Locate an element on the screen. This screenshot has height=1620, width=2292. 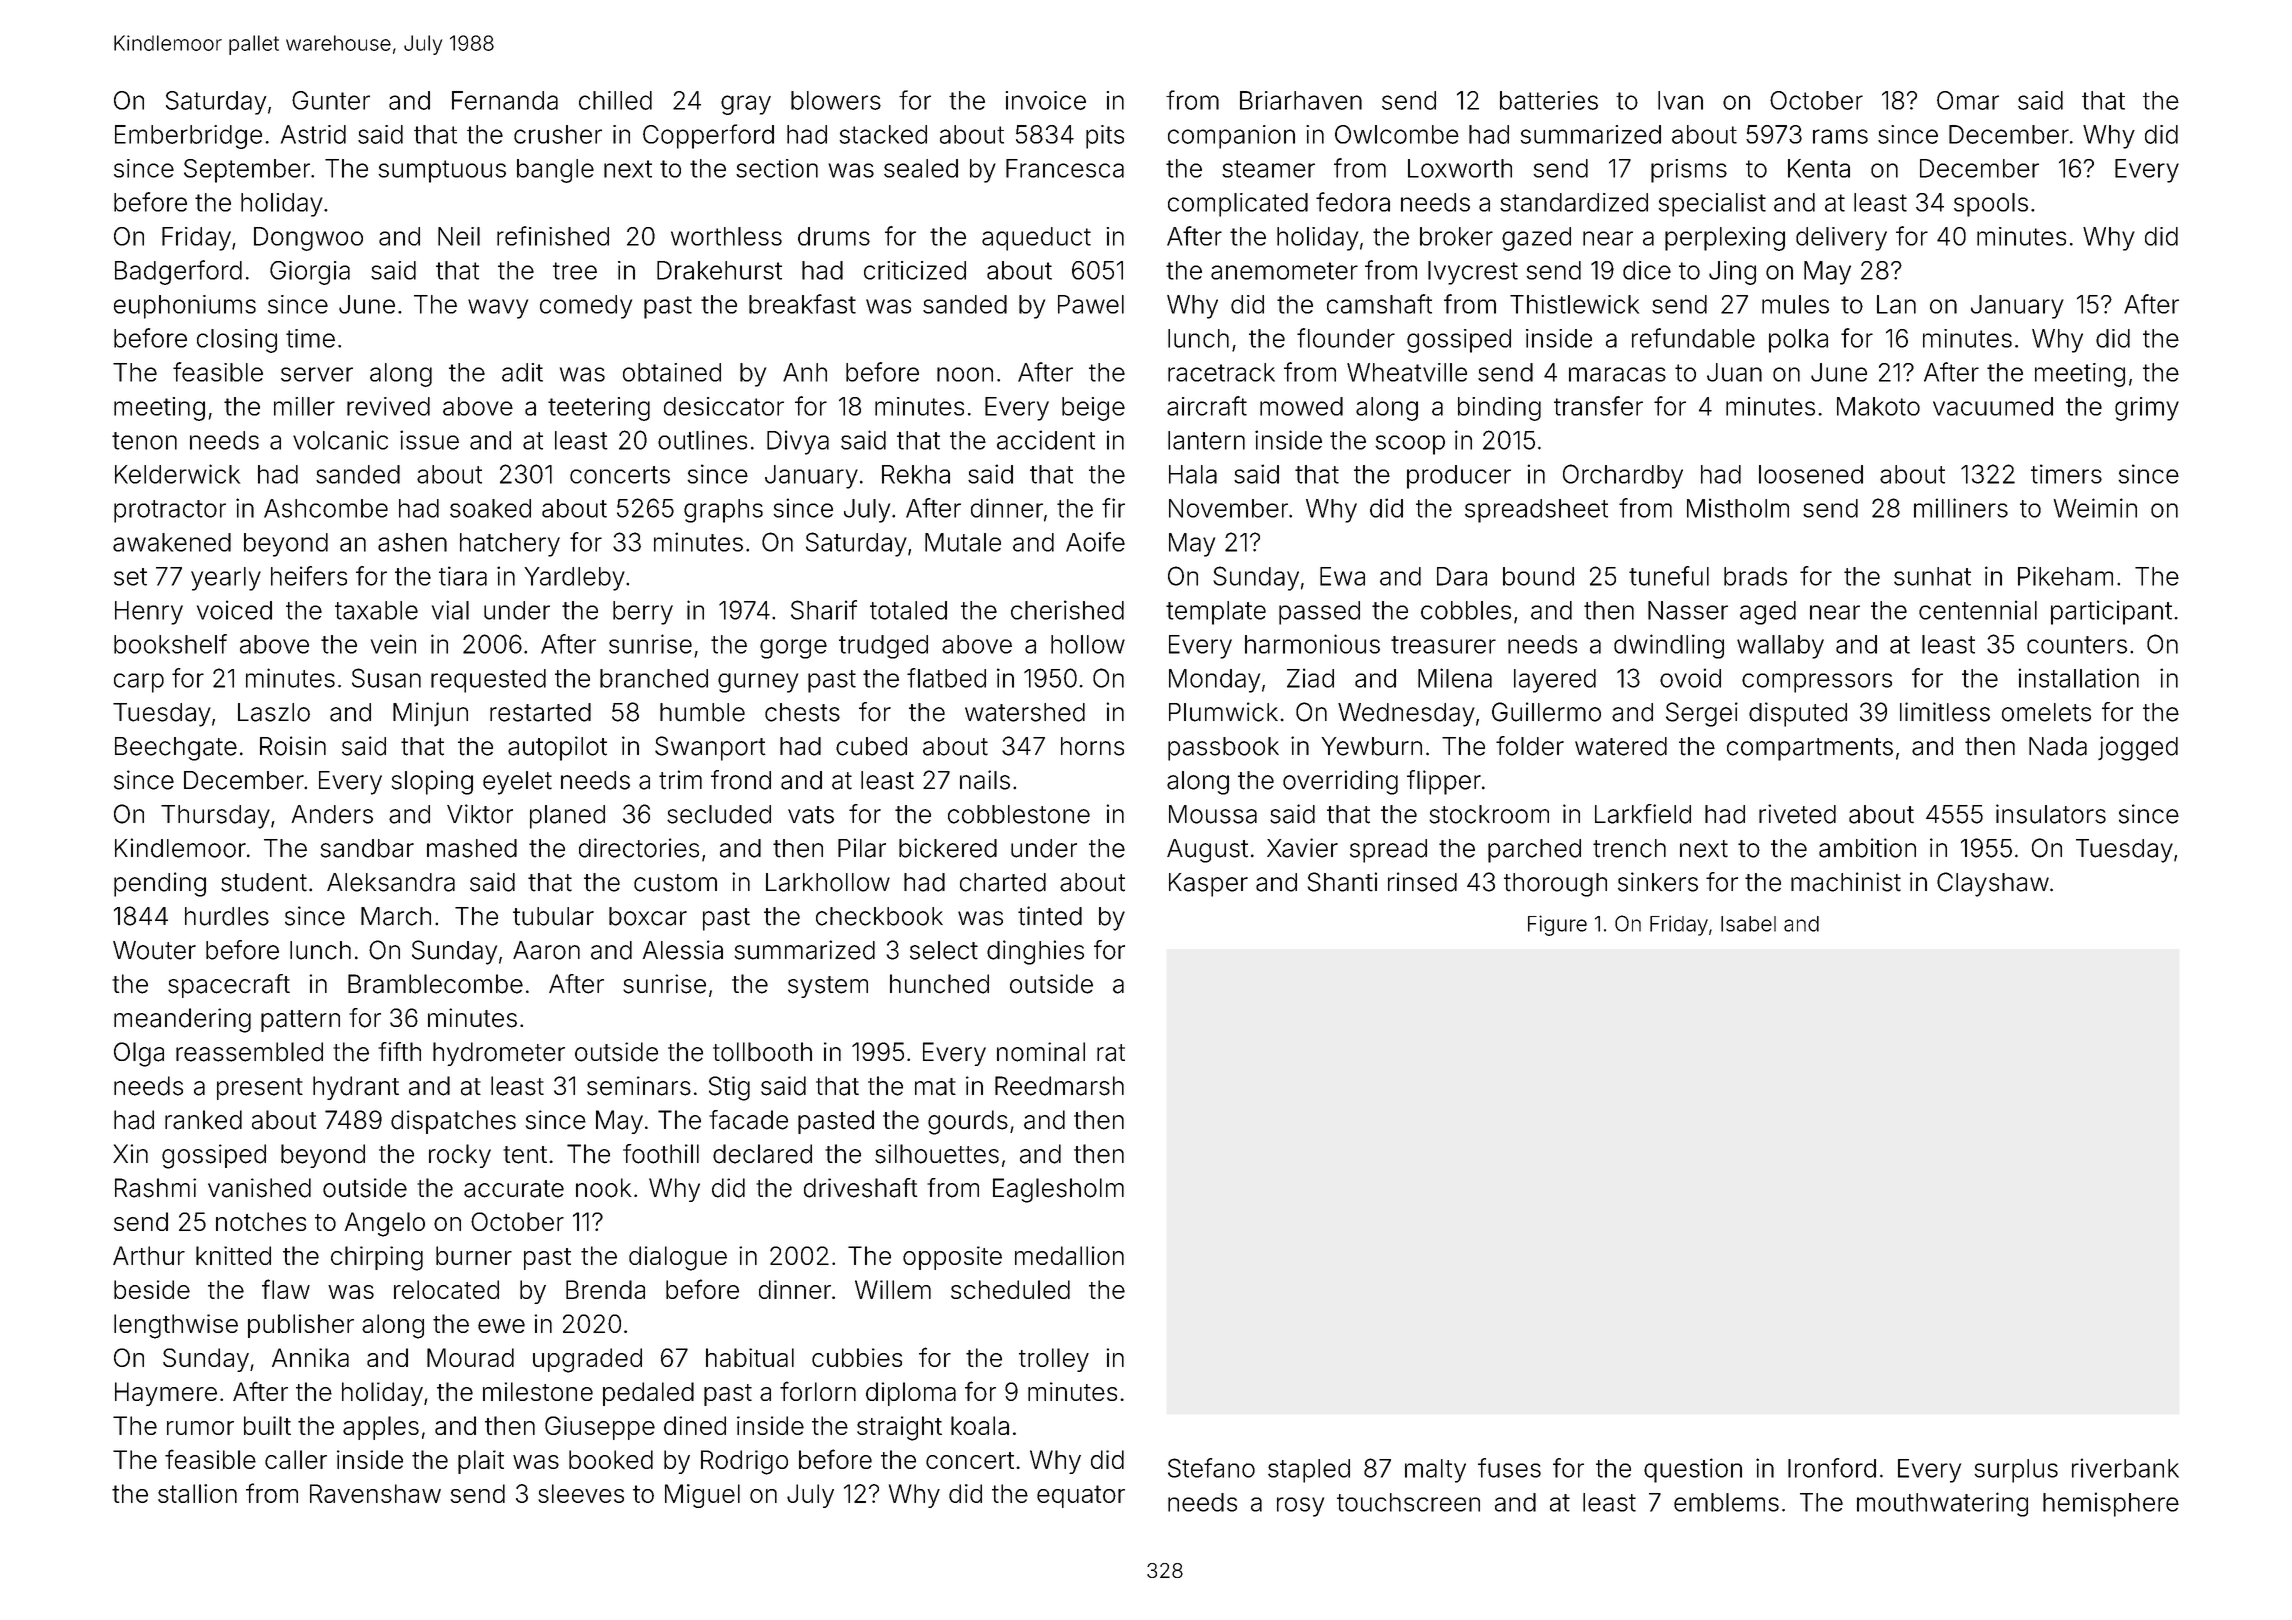
Rekha is located at coordinates (916, 474).
